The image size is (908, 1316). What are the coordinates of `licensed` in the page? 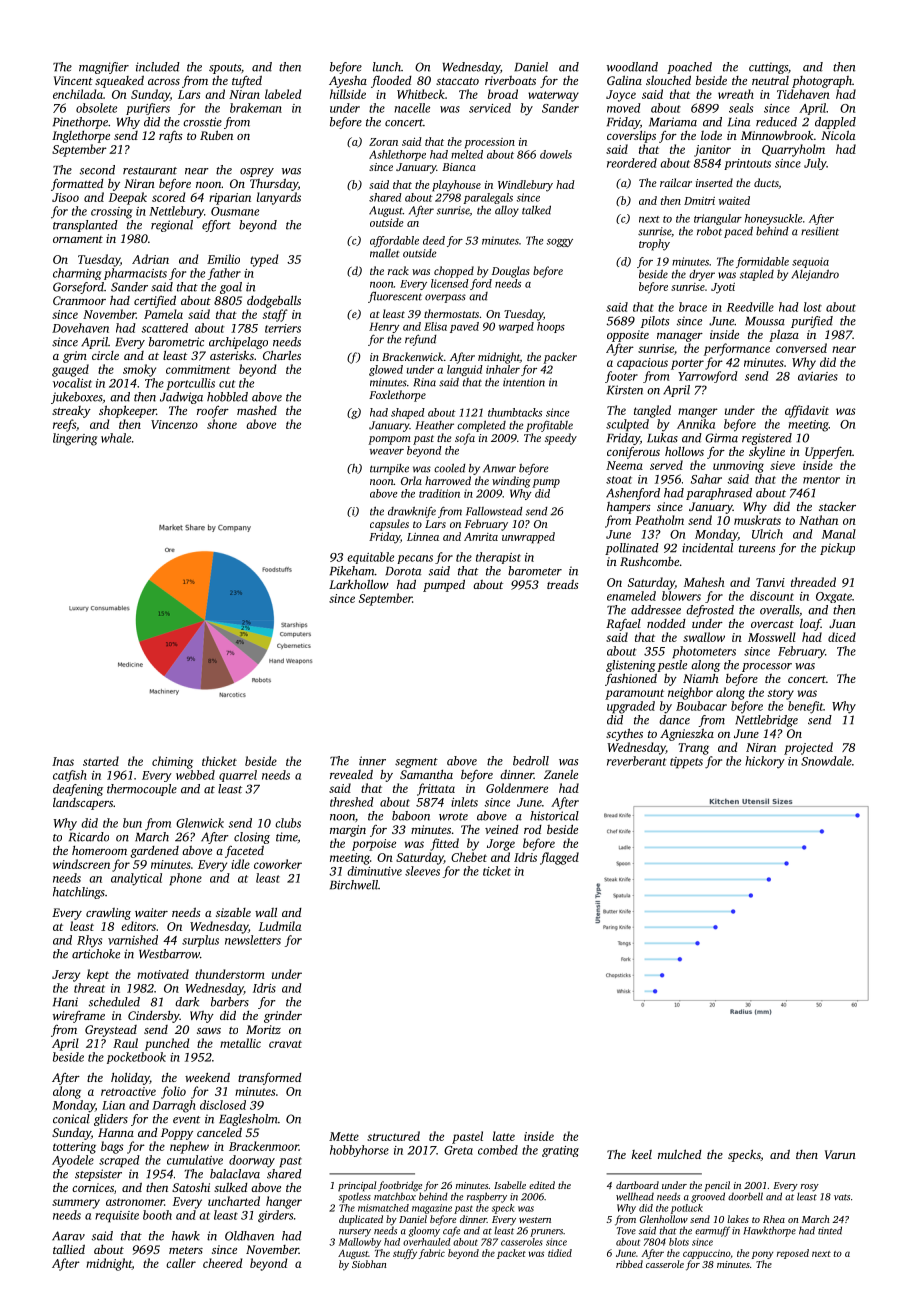 It's located at (450, 283).
